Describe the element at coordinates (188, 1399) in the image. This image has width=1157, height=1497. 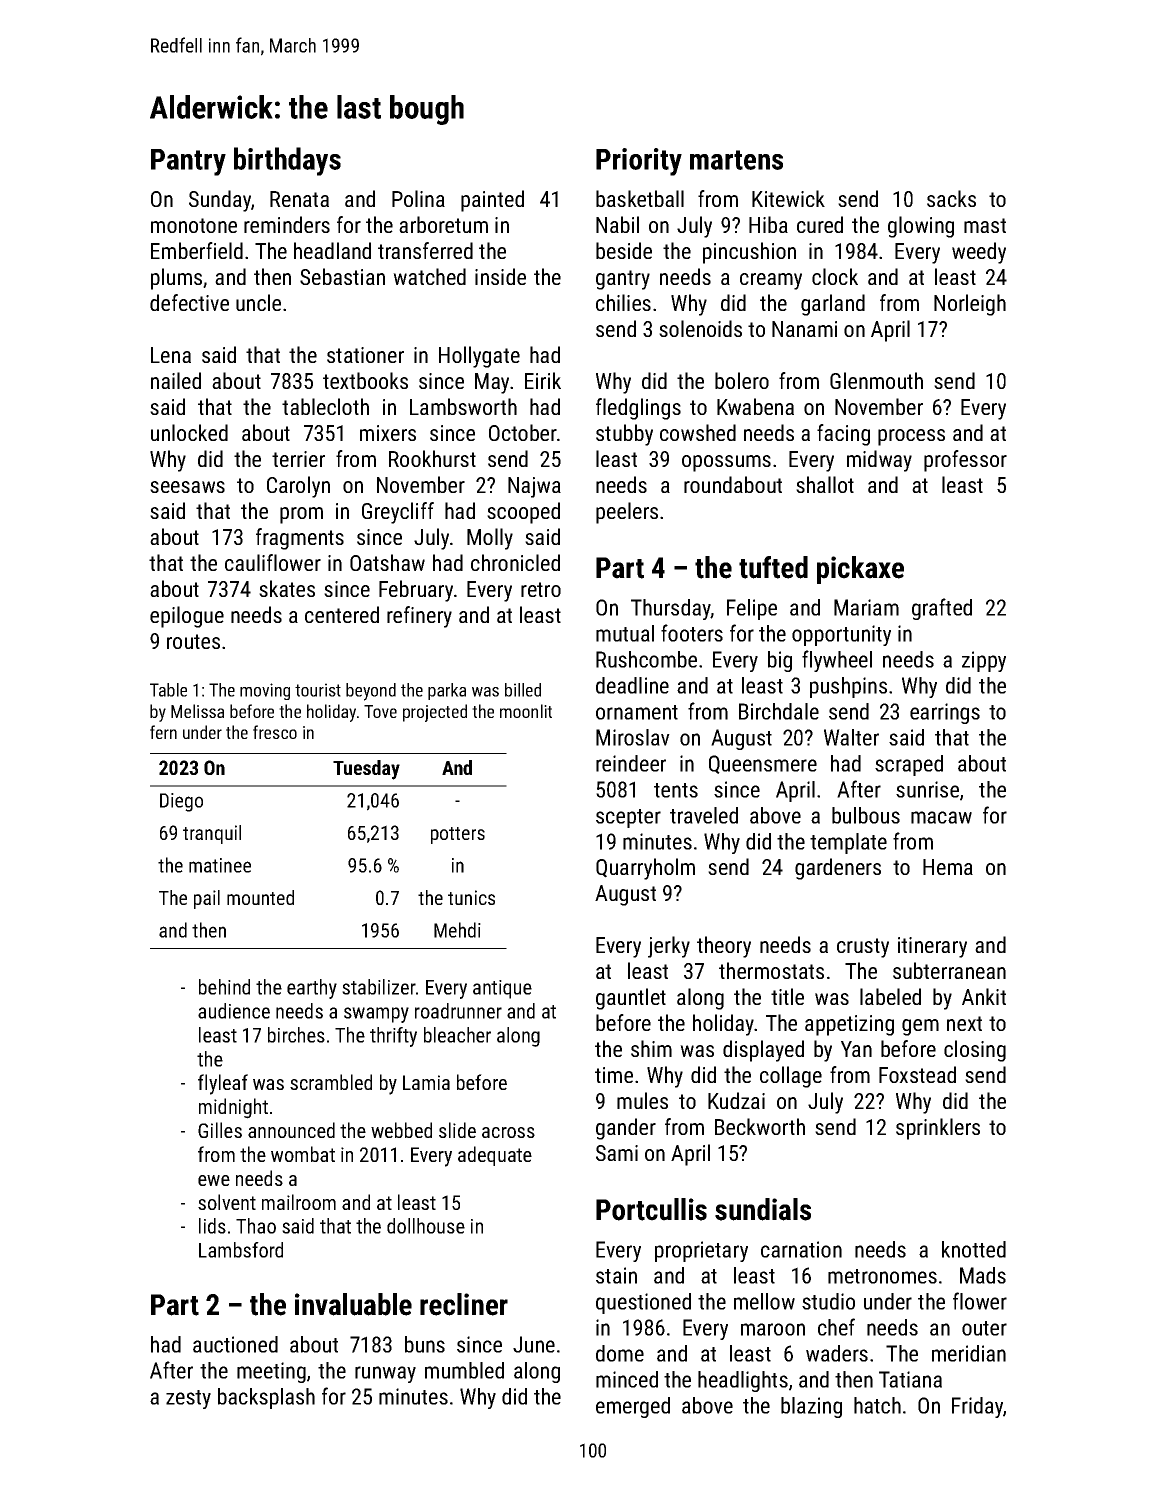
I see `zesty` at that location.
